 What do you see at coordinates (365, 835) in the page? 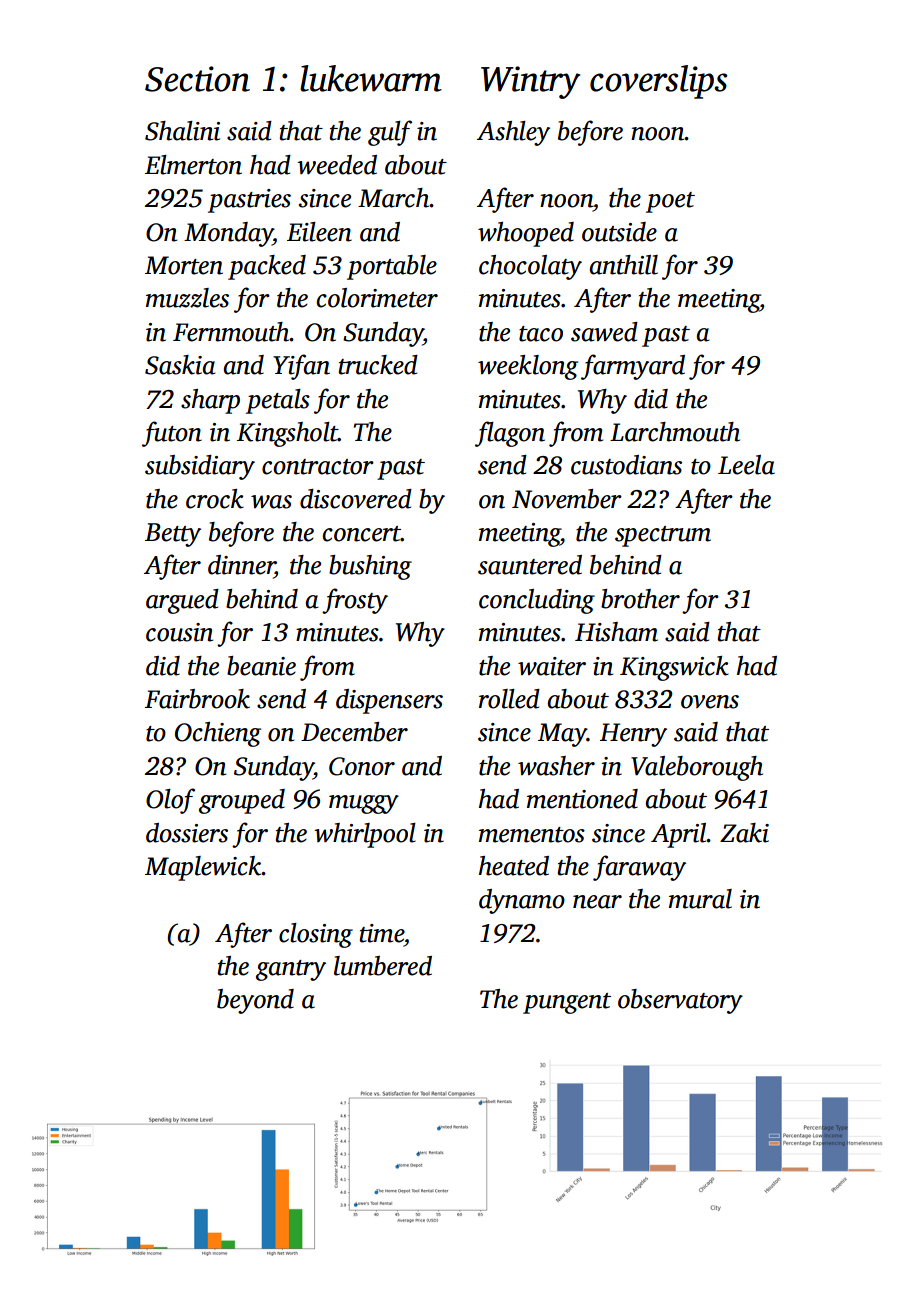
I see `whirlpool` at bounding box center [365, 835].
